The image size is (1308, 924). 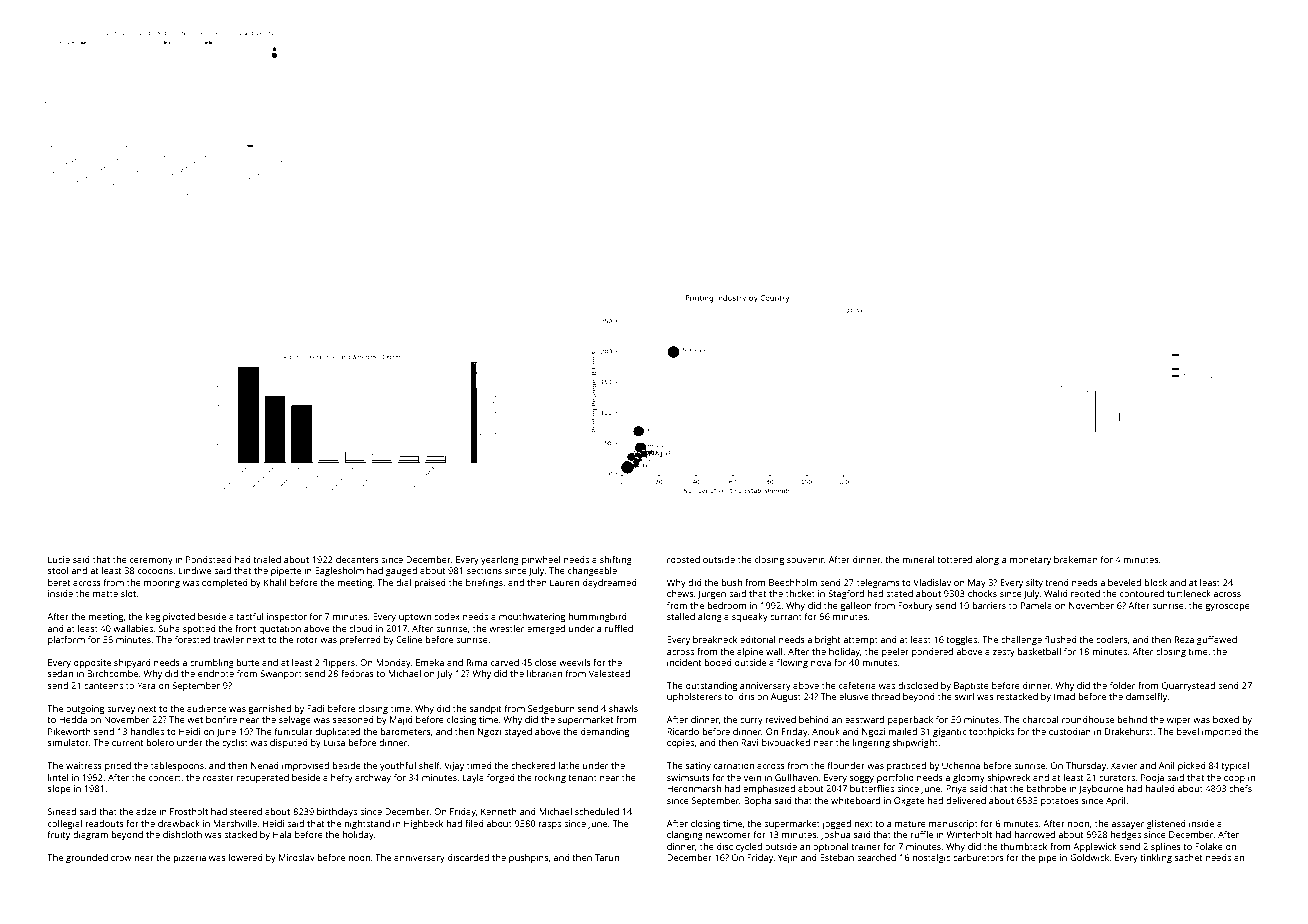 What do you see at coordinates (871, 743) in the image?
I see `lingering` at bounding box center [871, 743].
